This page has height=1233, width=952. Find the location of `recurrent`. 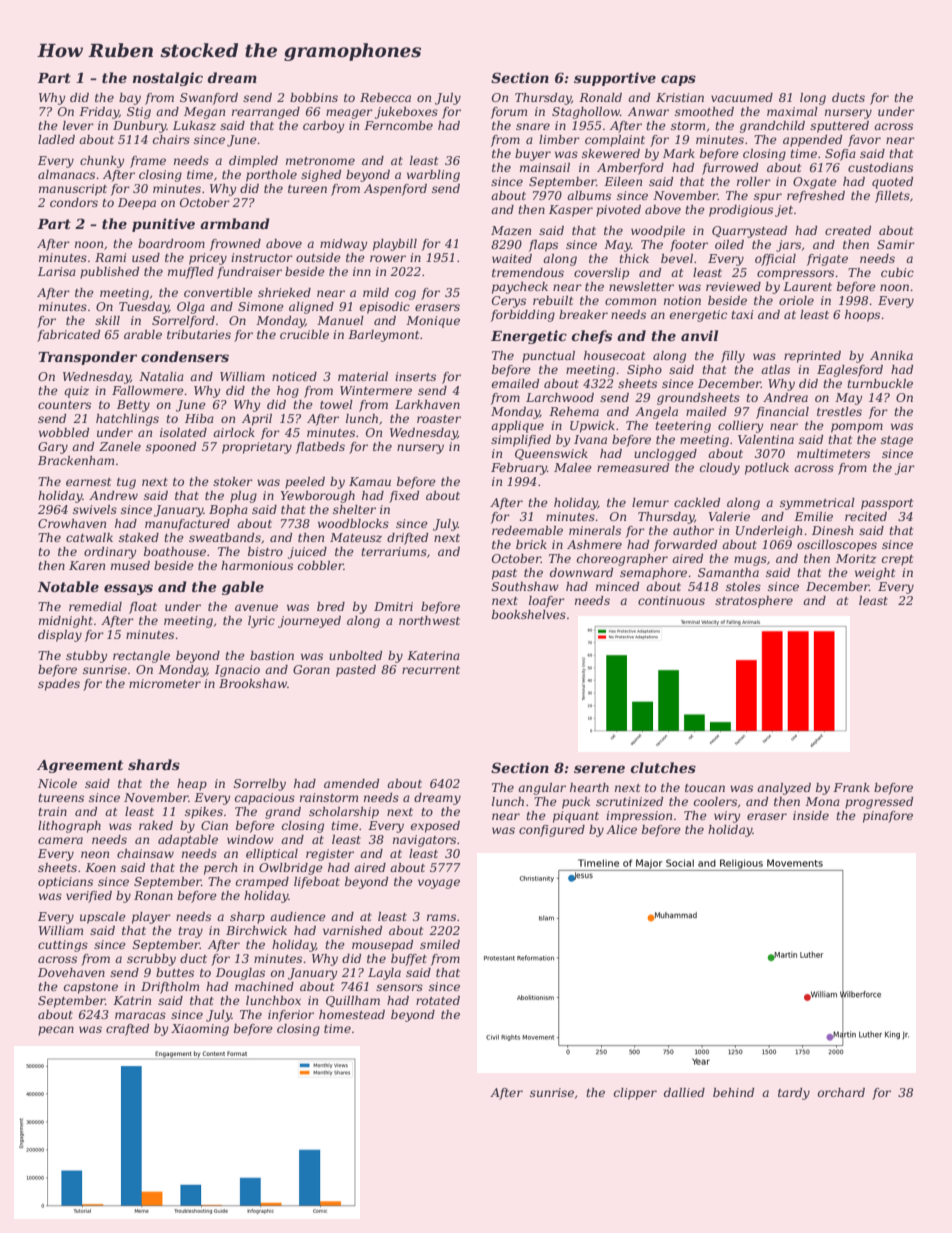

recurrent is located at coordinates (431, 670).
